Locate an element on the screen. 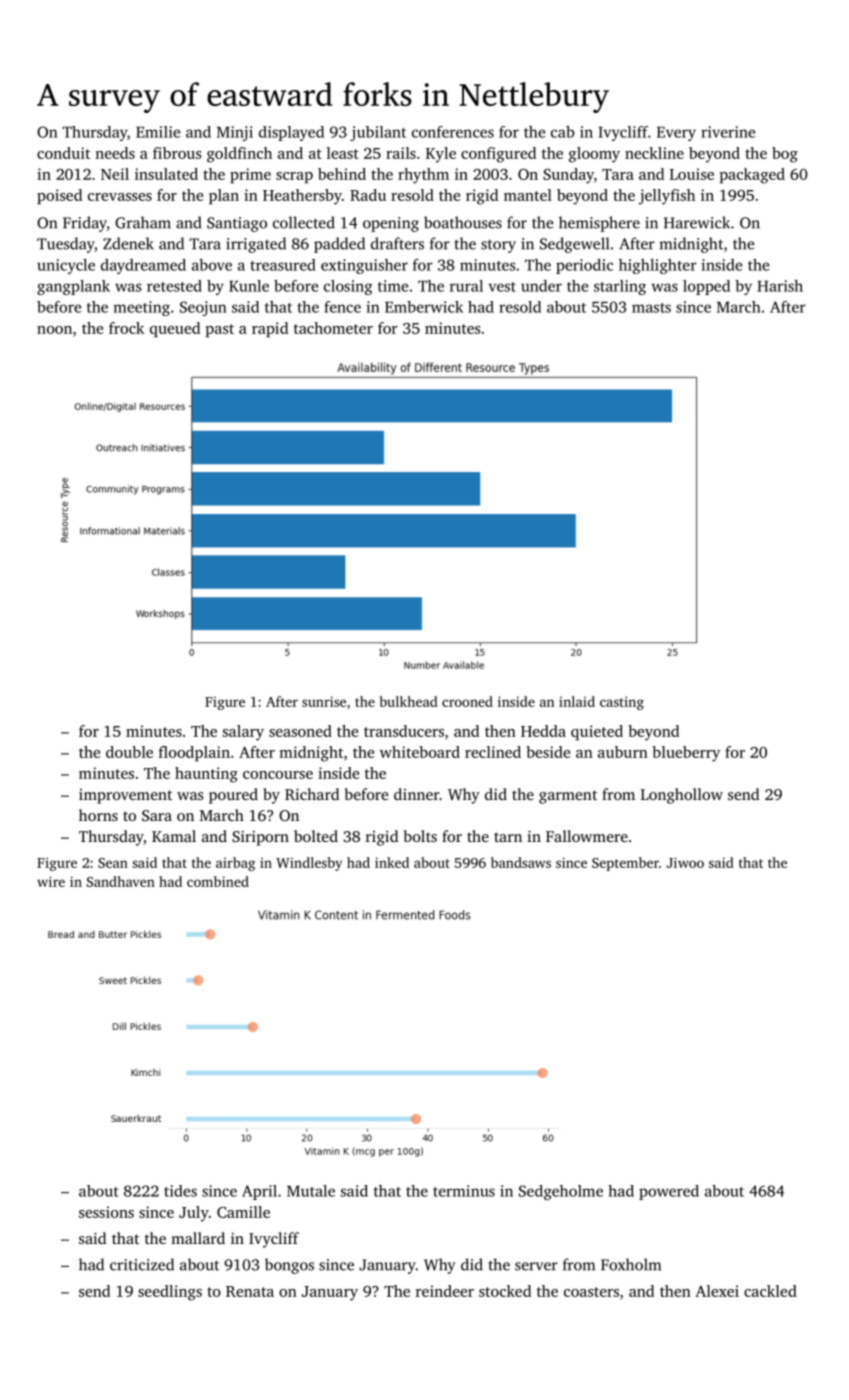  mantel is located at coordinates (528, 195).
